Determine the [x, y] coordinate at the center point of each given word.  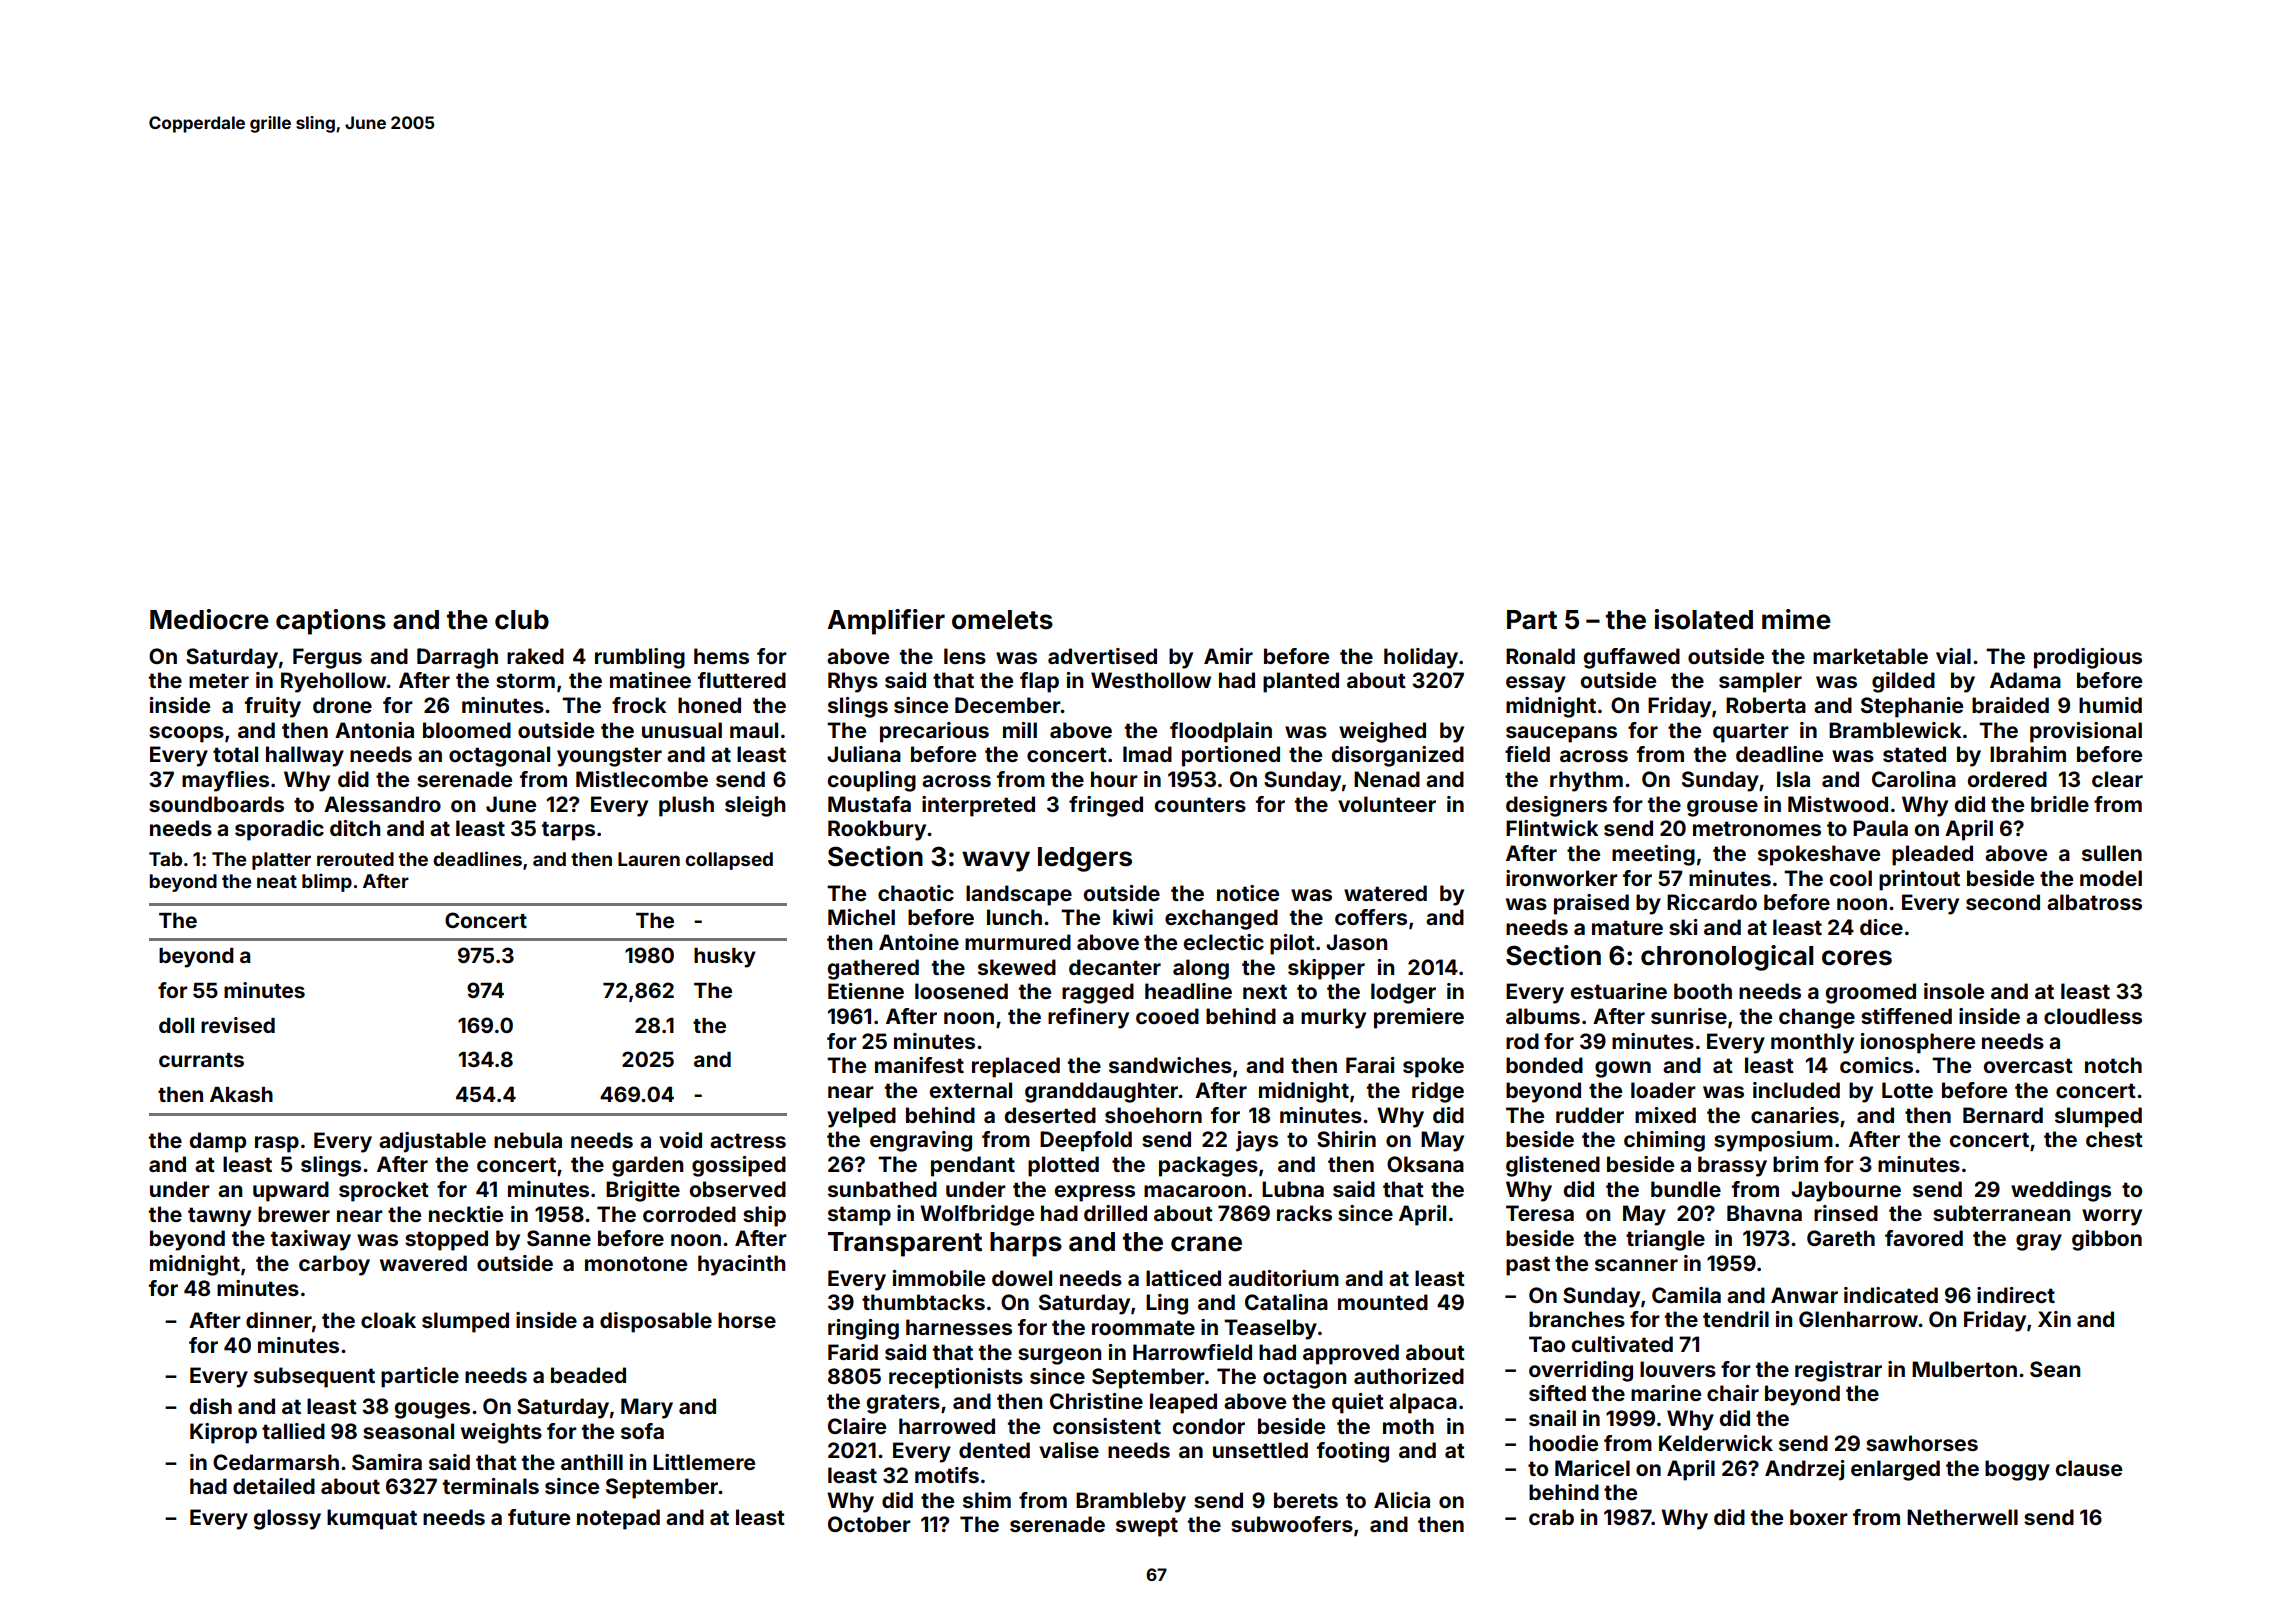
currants [201, 1060]
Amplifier [886, 622]
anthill [592, 1462]
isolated [1704, 619]
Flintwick [1552, 828]
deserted [1050, 1115]
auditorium [1283, 1278]
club [522, 620]
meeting [1653, 855]
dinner [279, 1320]
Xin [2054, 1319]
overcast [2028, 1065]
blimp [327, 882]
